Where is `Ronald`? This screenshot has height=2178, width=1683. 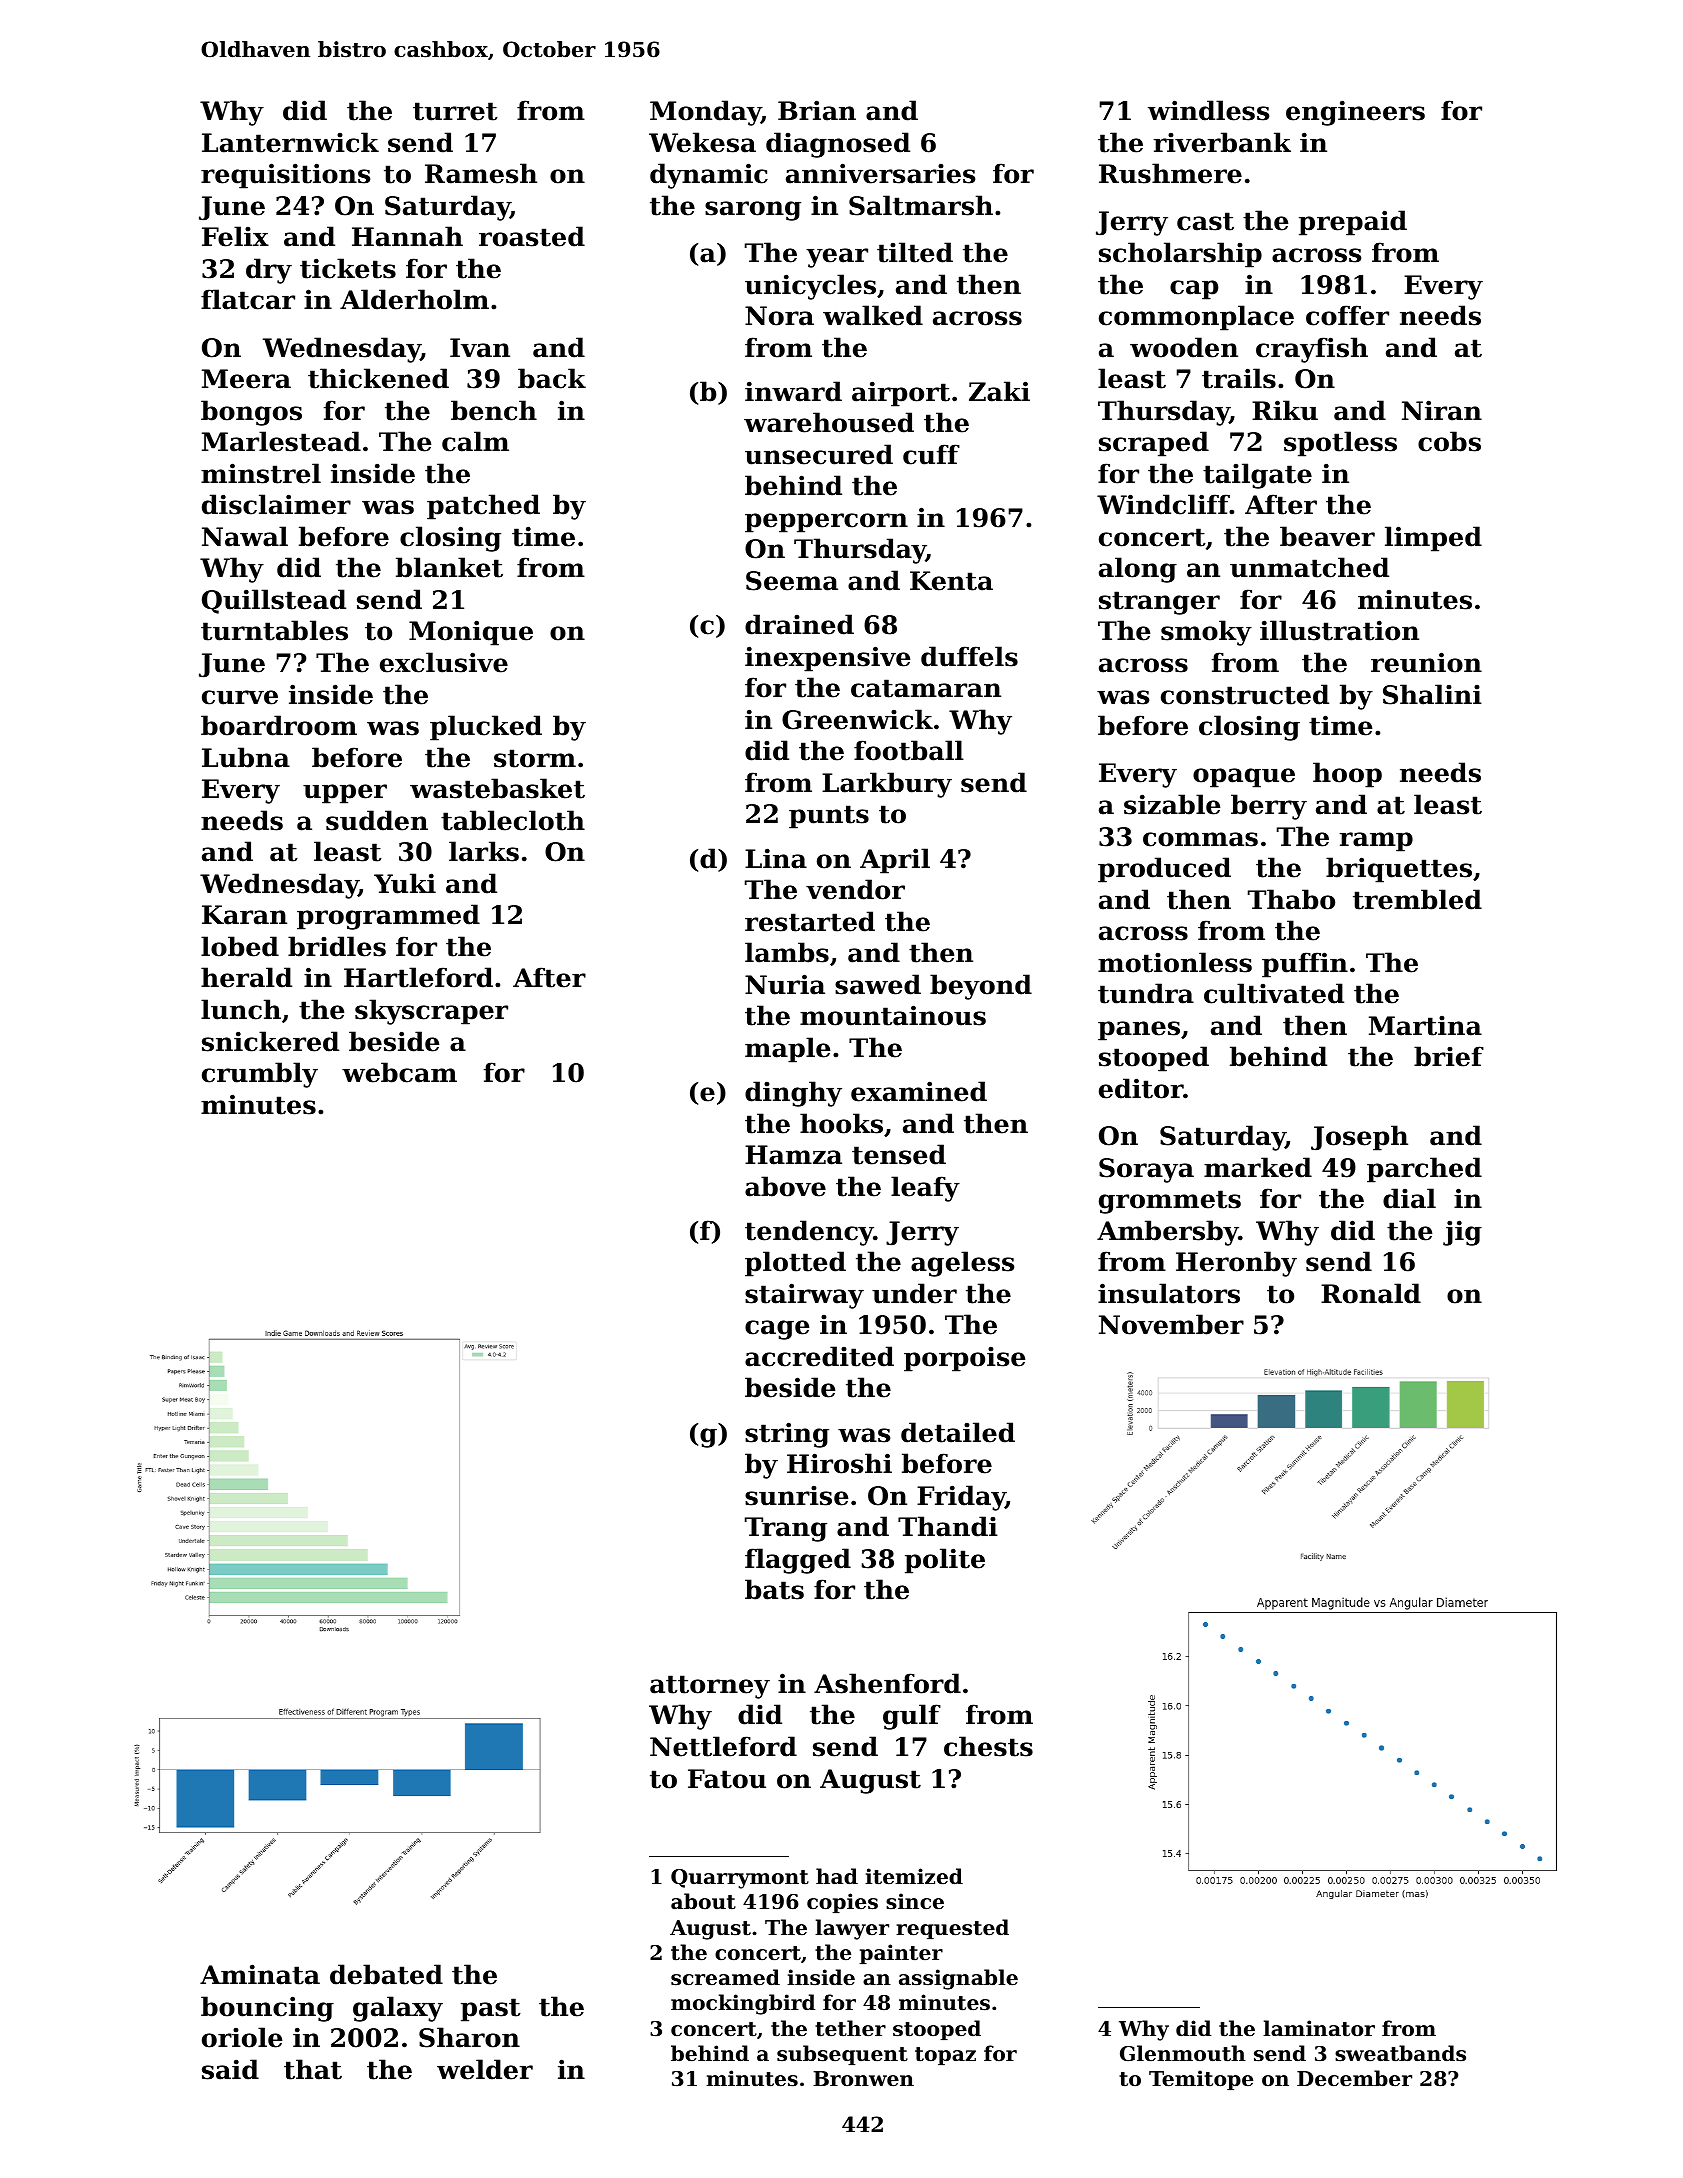 Ronald is located at coordinates (1371, 1293).
